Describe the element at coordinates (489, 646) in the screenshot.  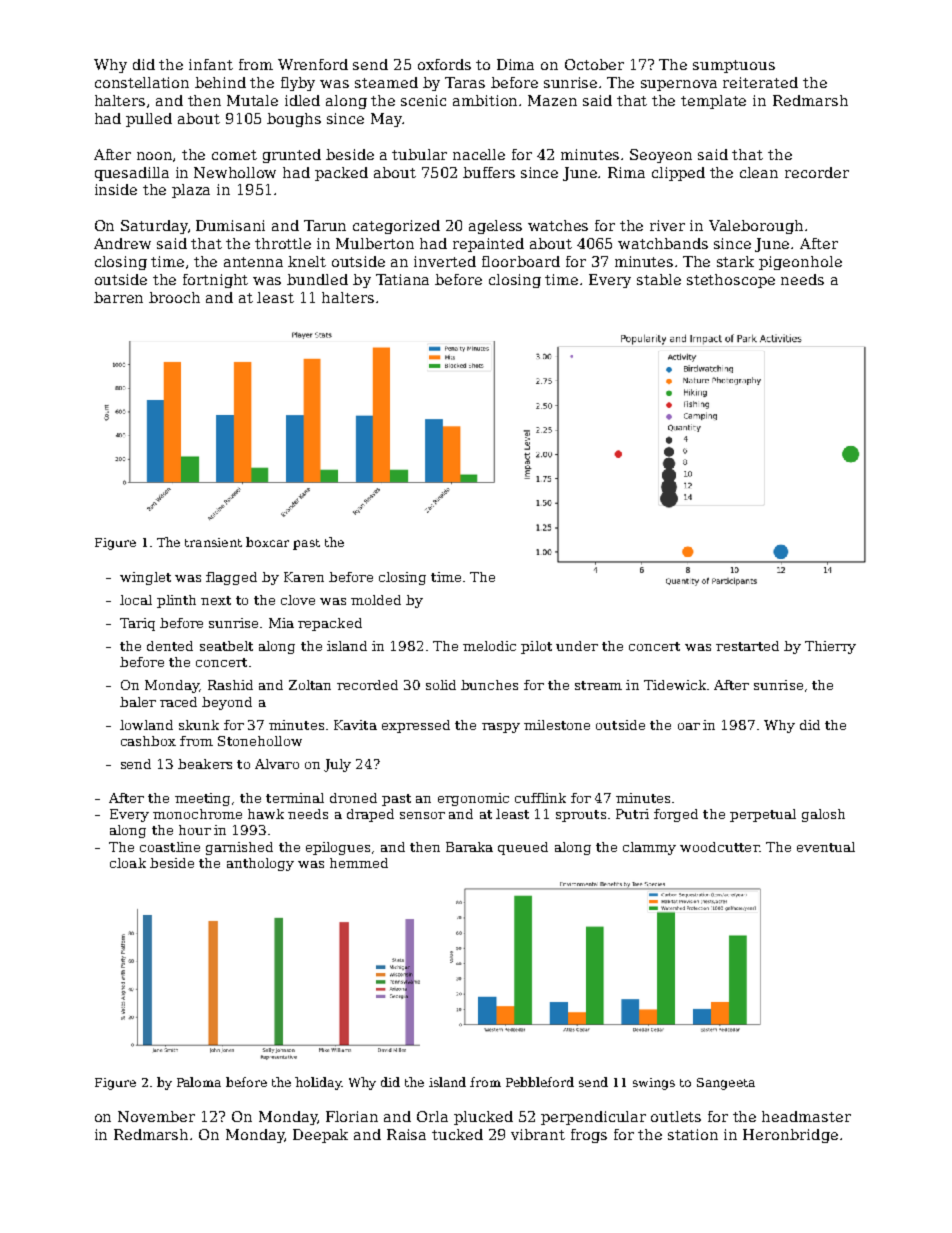
I see `melodic` at that location.
